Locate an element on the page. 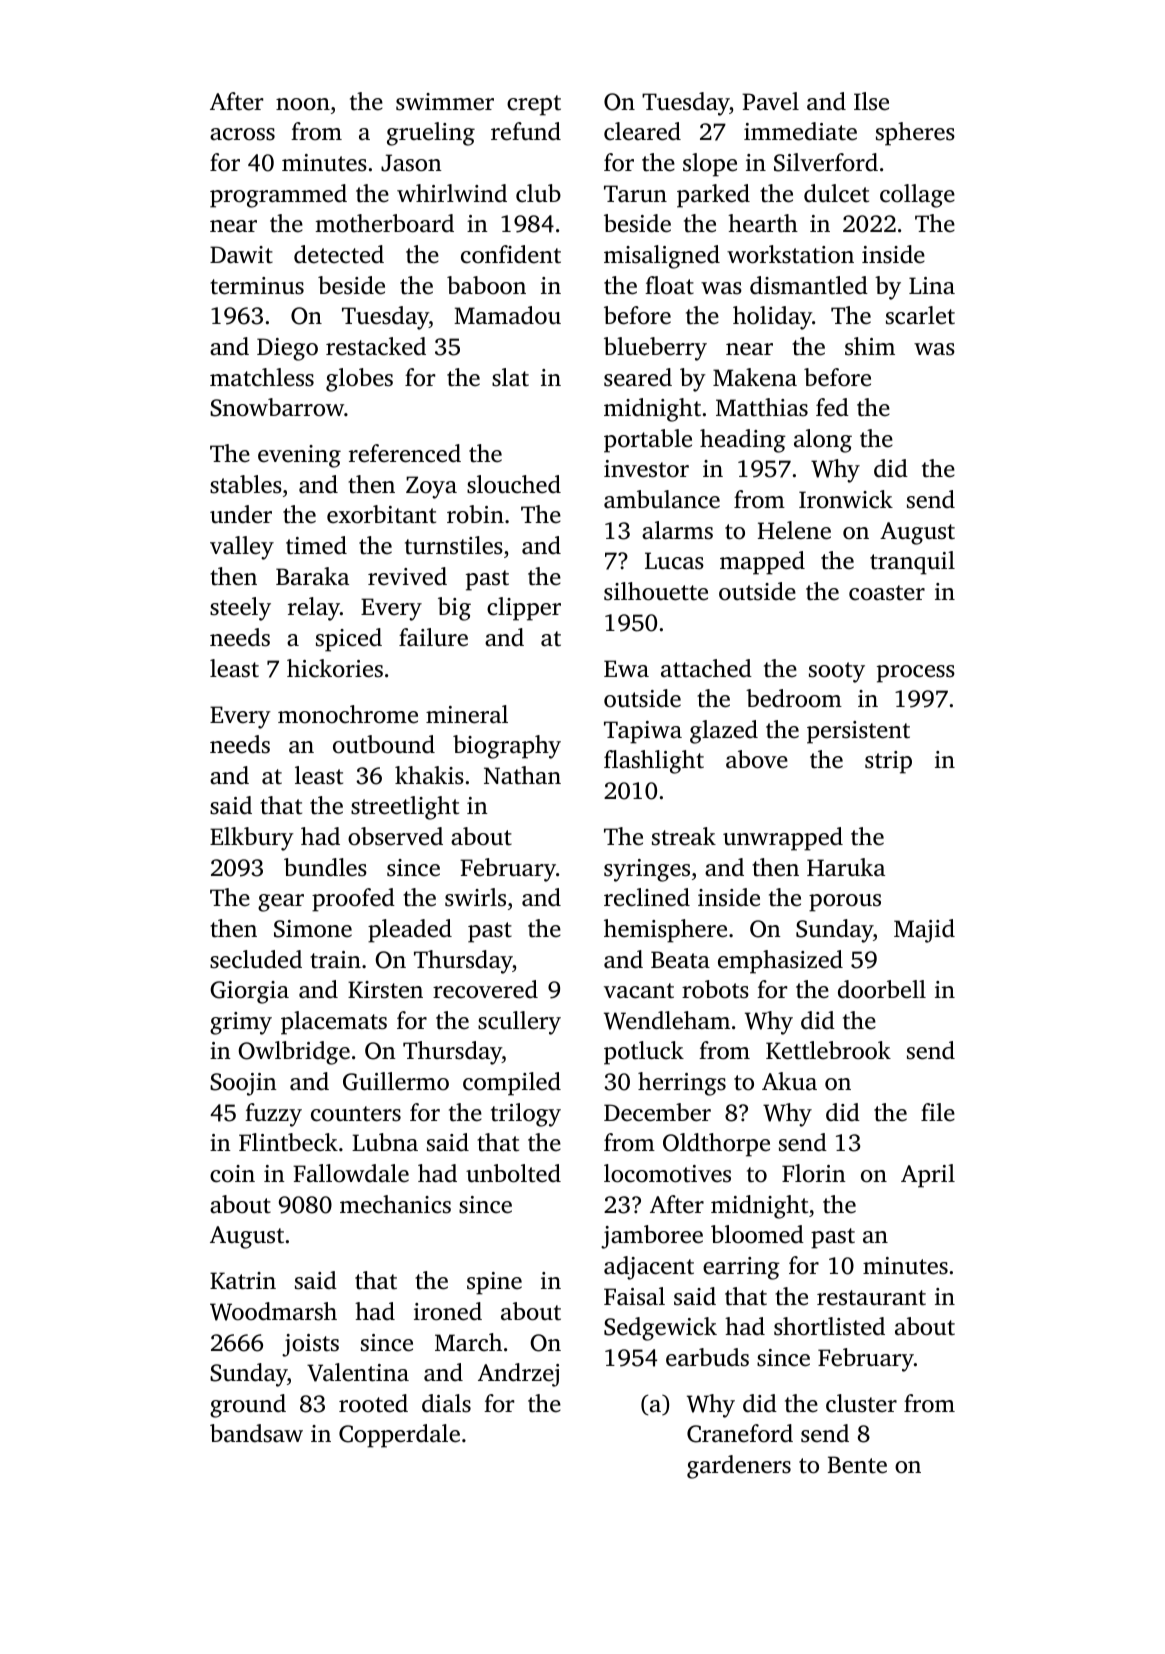 Image resolution: width=1165 pixels, height=1654 pixels. globes is located at coordinates (359, 380).
